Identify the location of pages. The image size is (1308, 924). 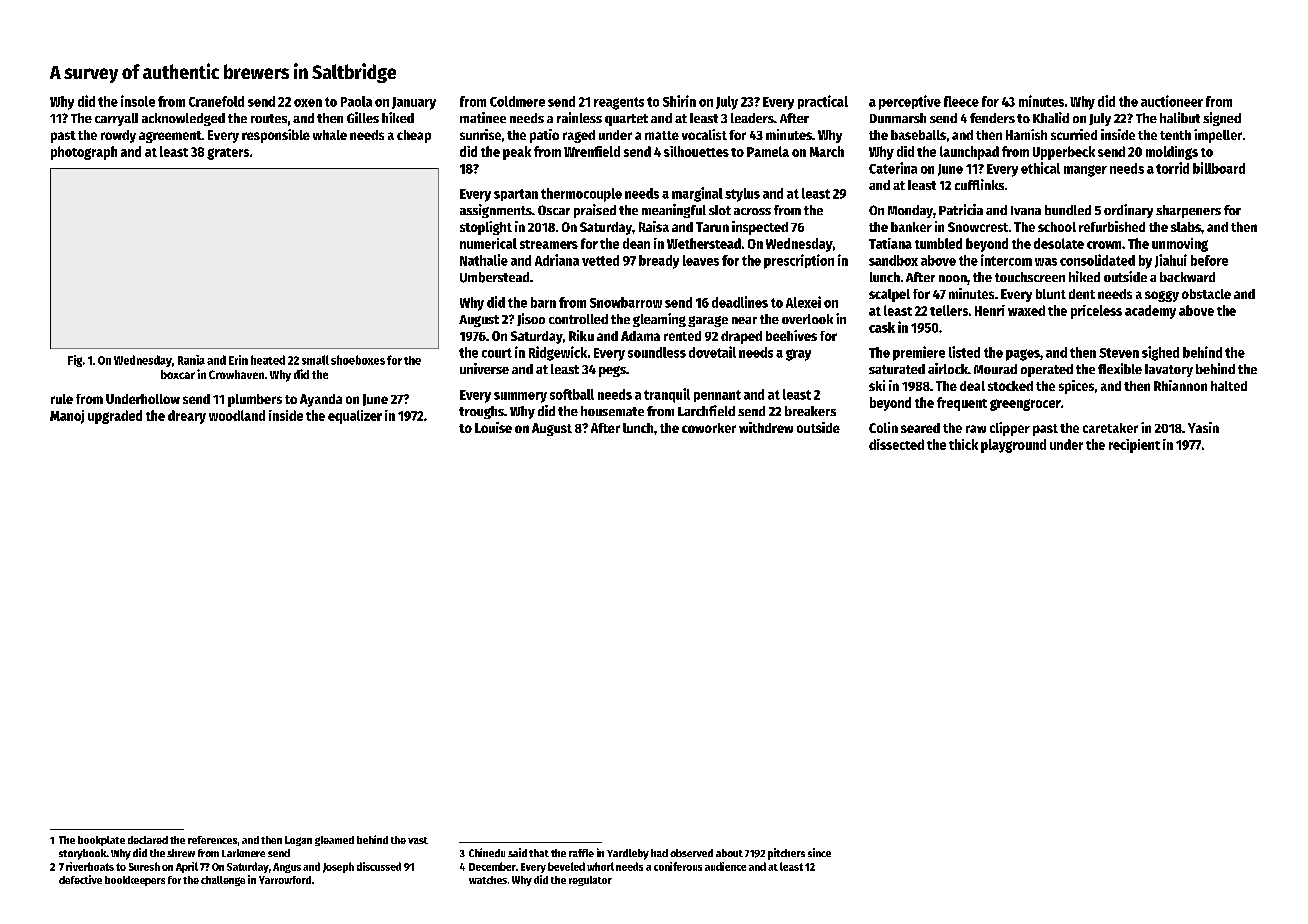
(1023, 355).
